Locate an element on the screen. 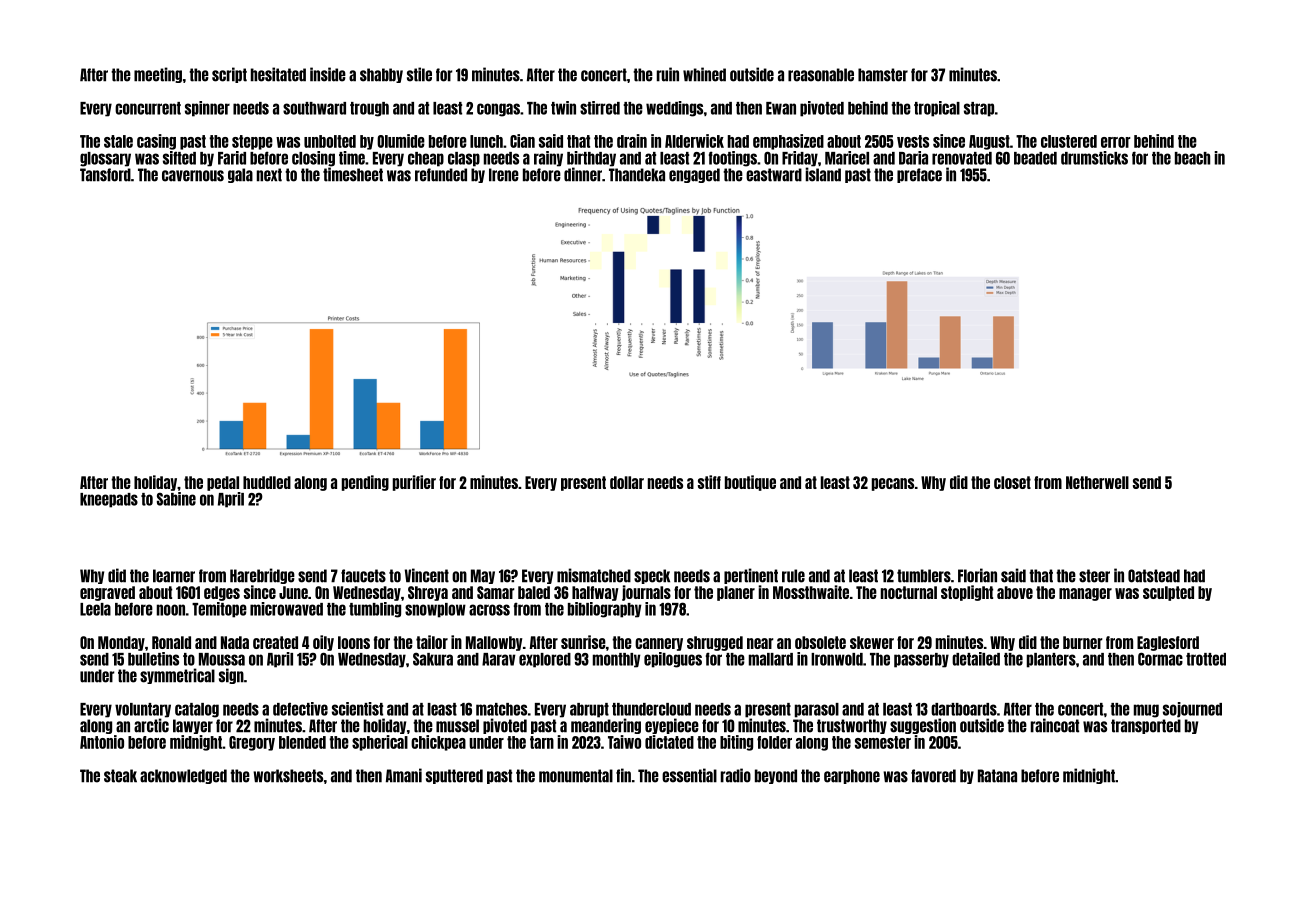 Image resolution: width=1308 pixels, height=924 pixels. manager is located at coordinates (1085, 594).
